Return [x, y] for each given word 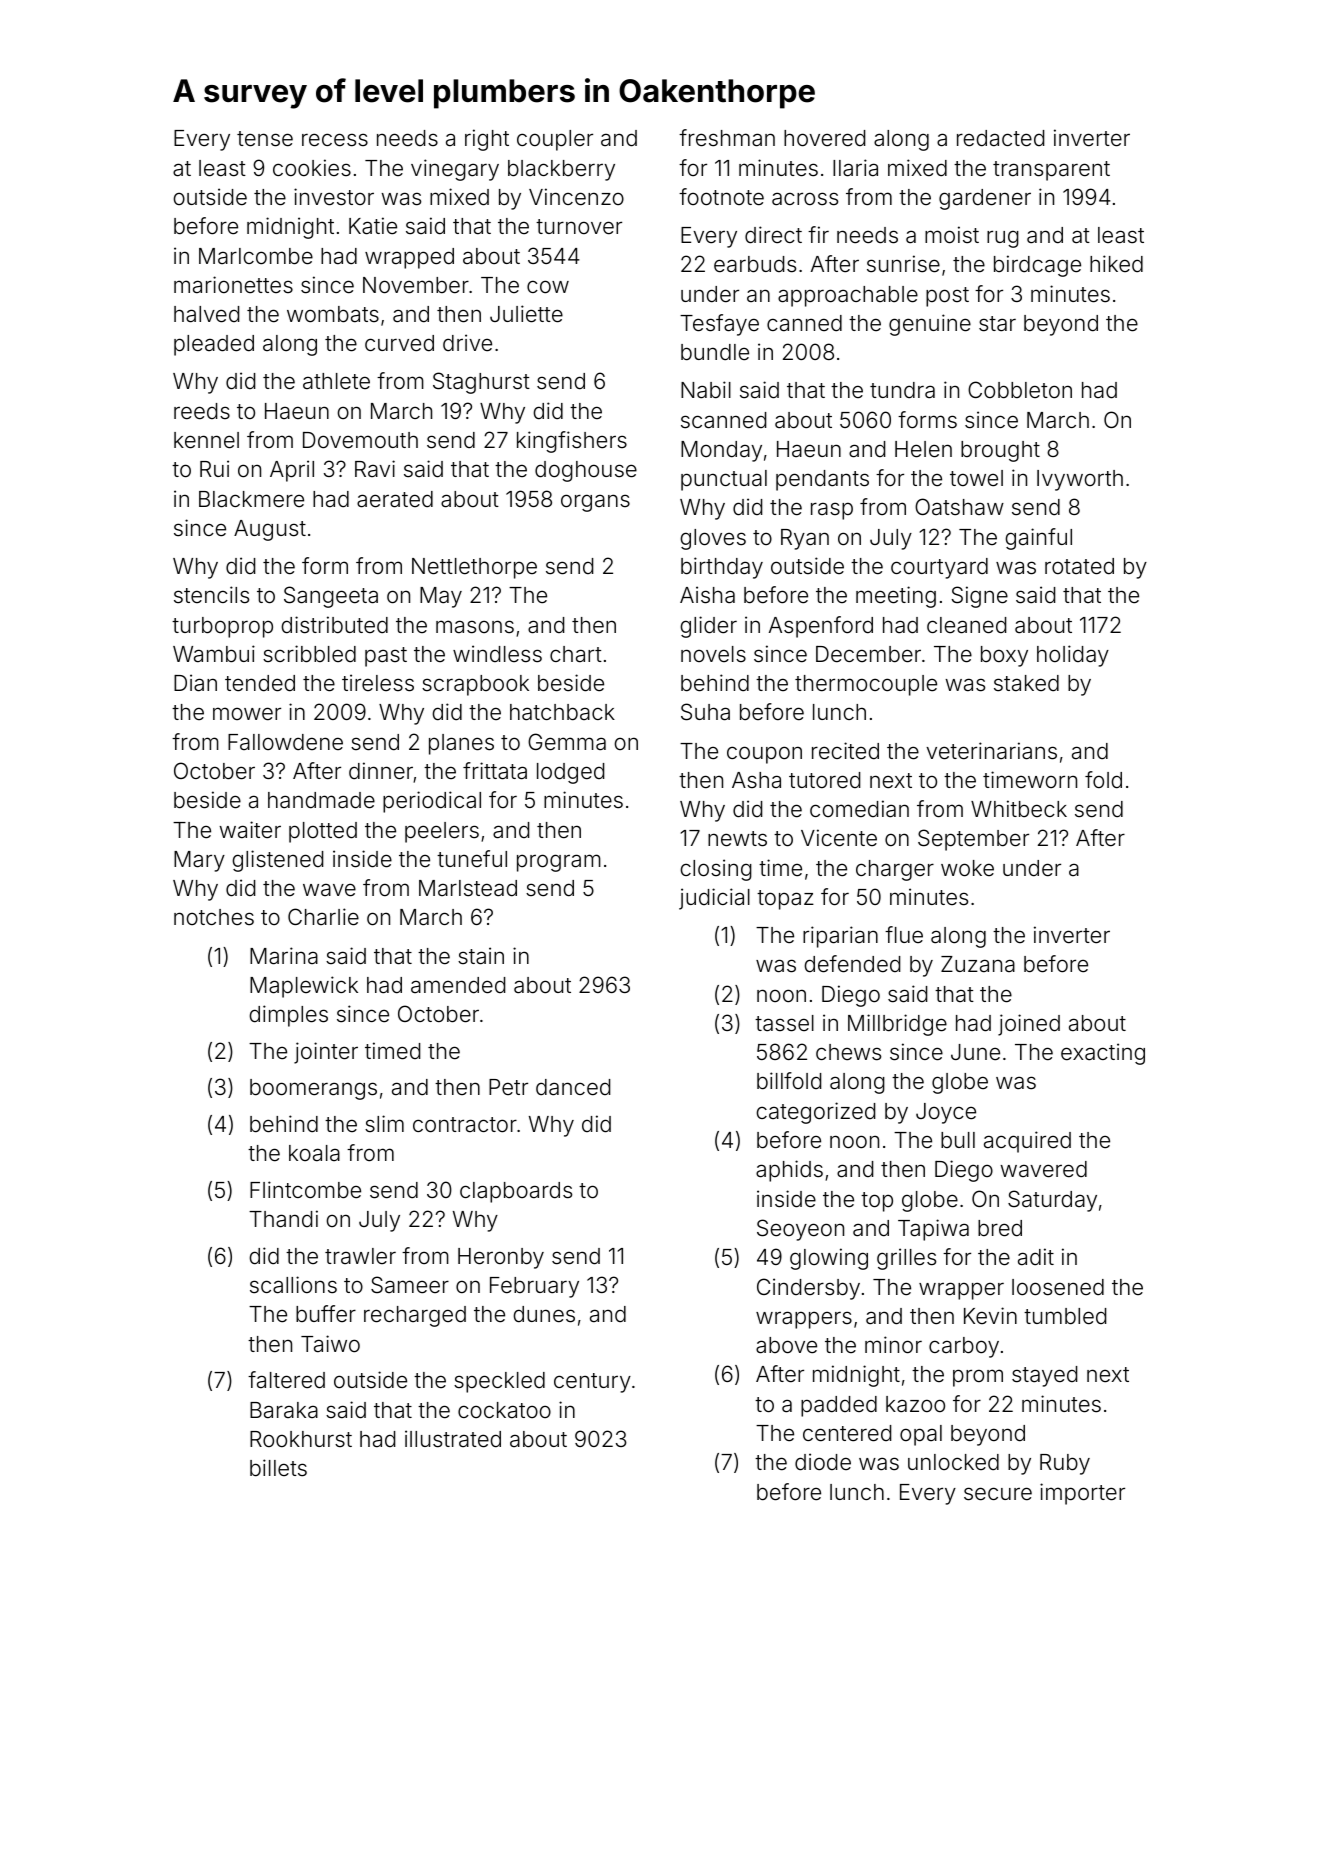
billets [278, 1468]
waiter [250, 830]
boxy [1004, 656]
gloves [713, 539]
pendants [822, 480]
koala [314, 1153]
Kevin [990, 1315]
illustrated [453, 1439]
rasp [832, 511]
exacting [1103, 1054]
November [416, 285]
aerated [395, 499]
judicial [714, 899]
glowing [829, 1259]
